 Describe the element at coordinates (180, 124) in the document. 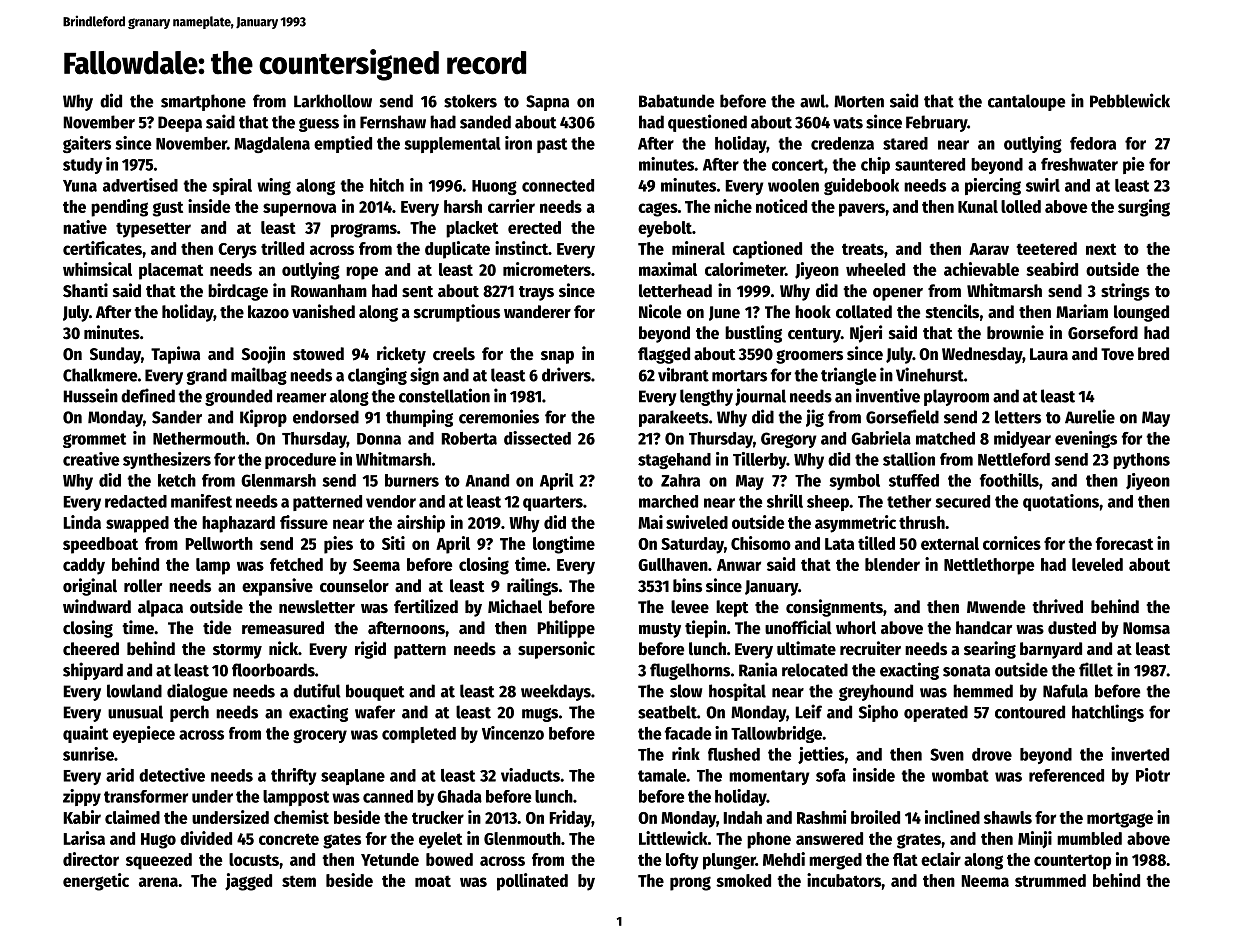

I see `Deepa` at that location.
